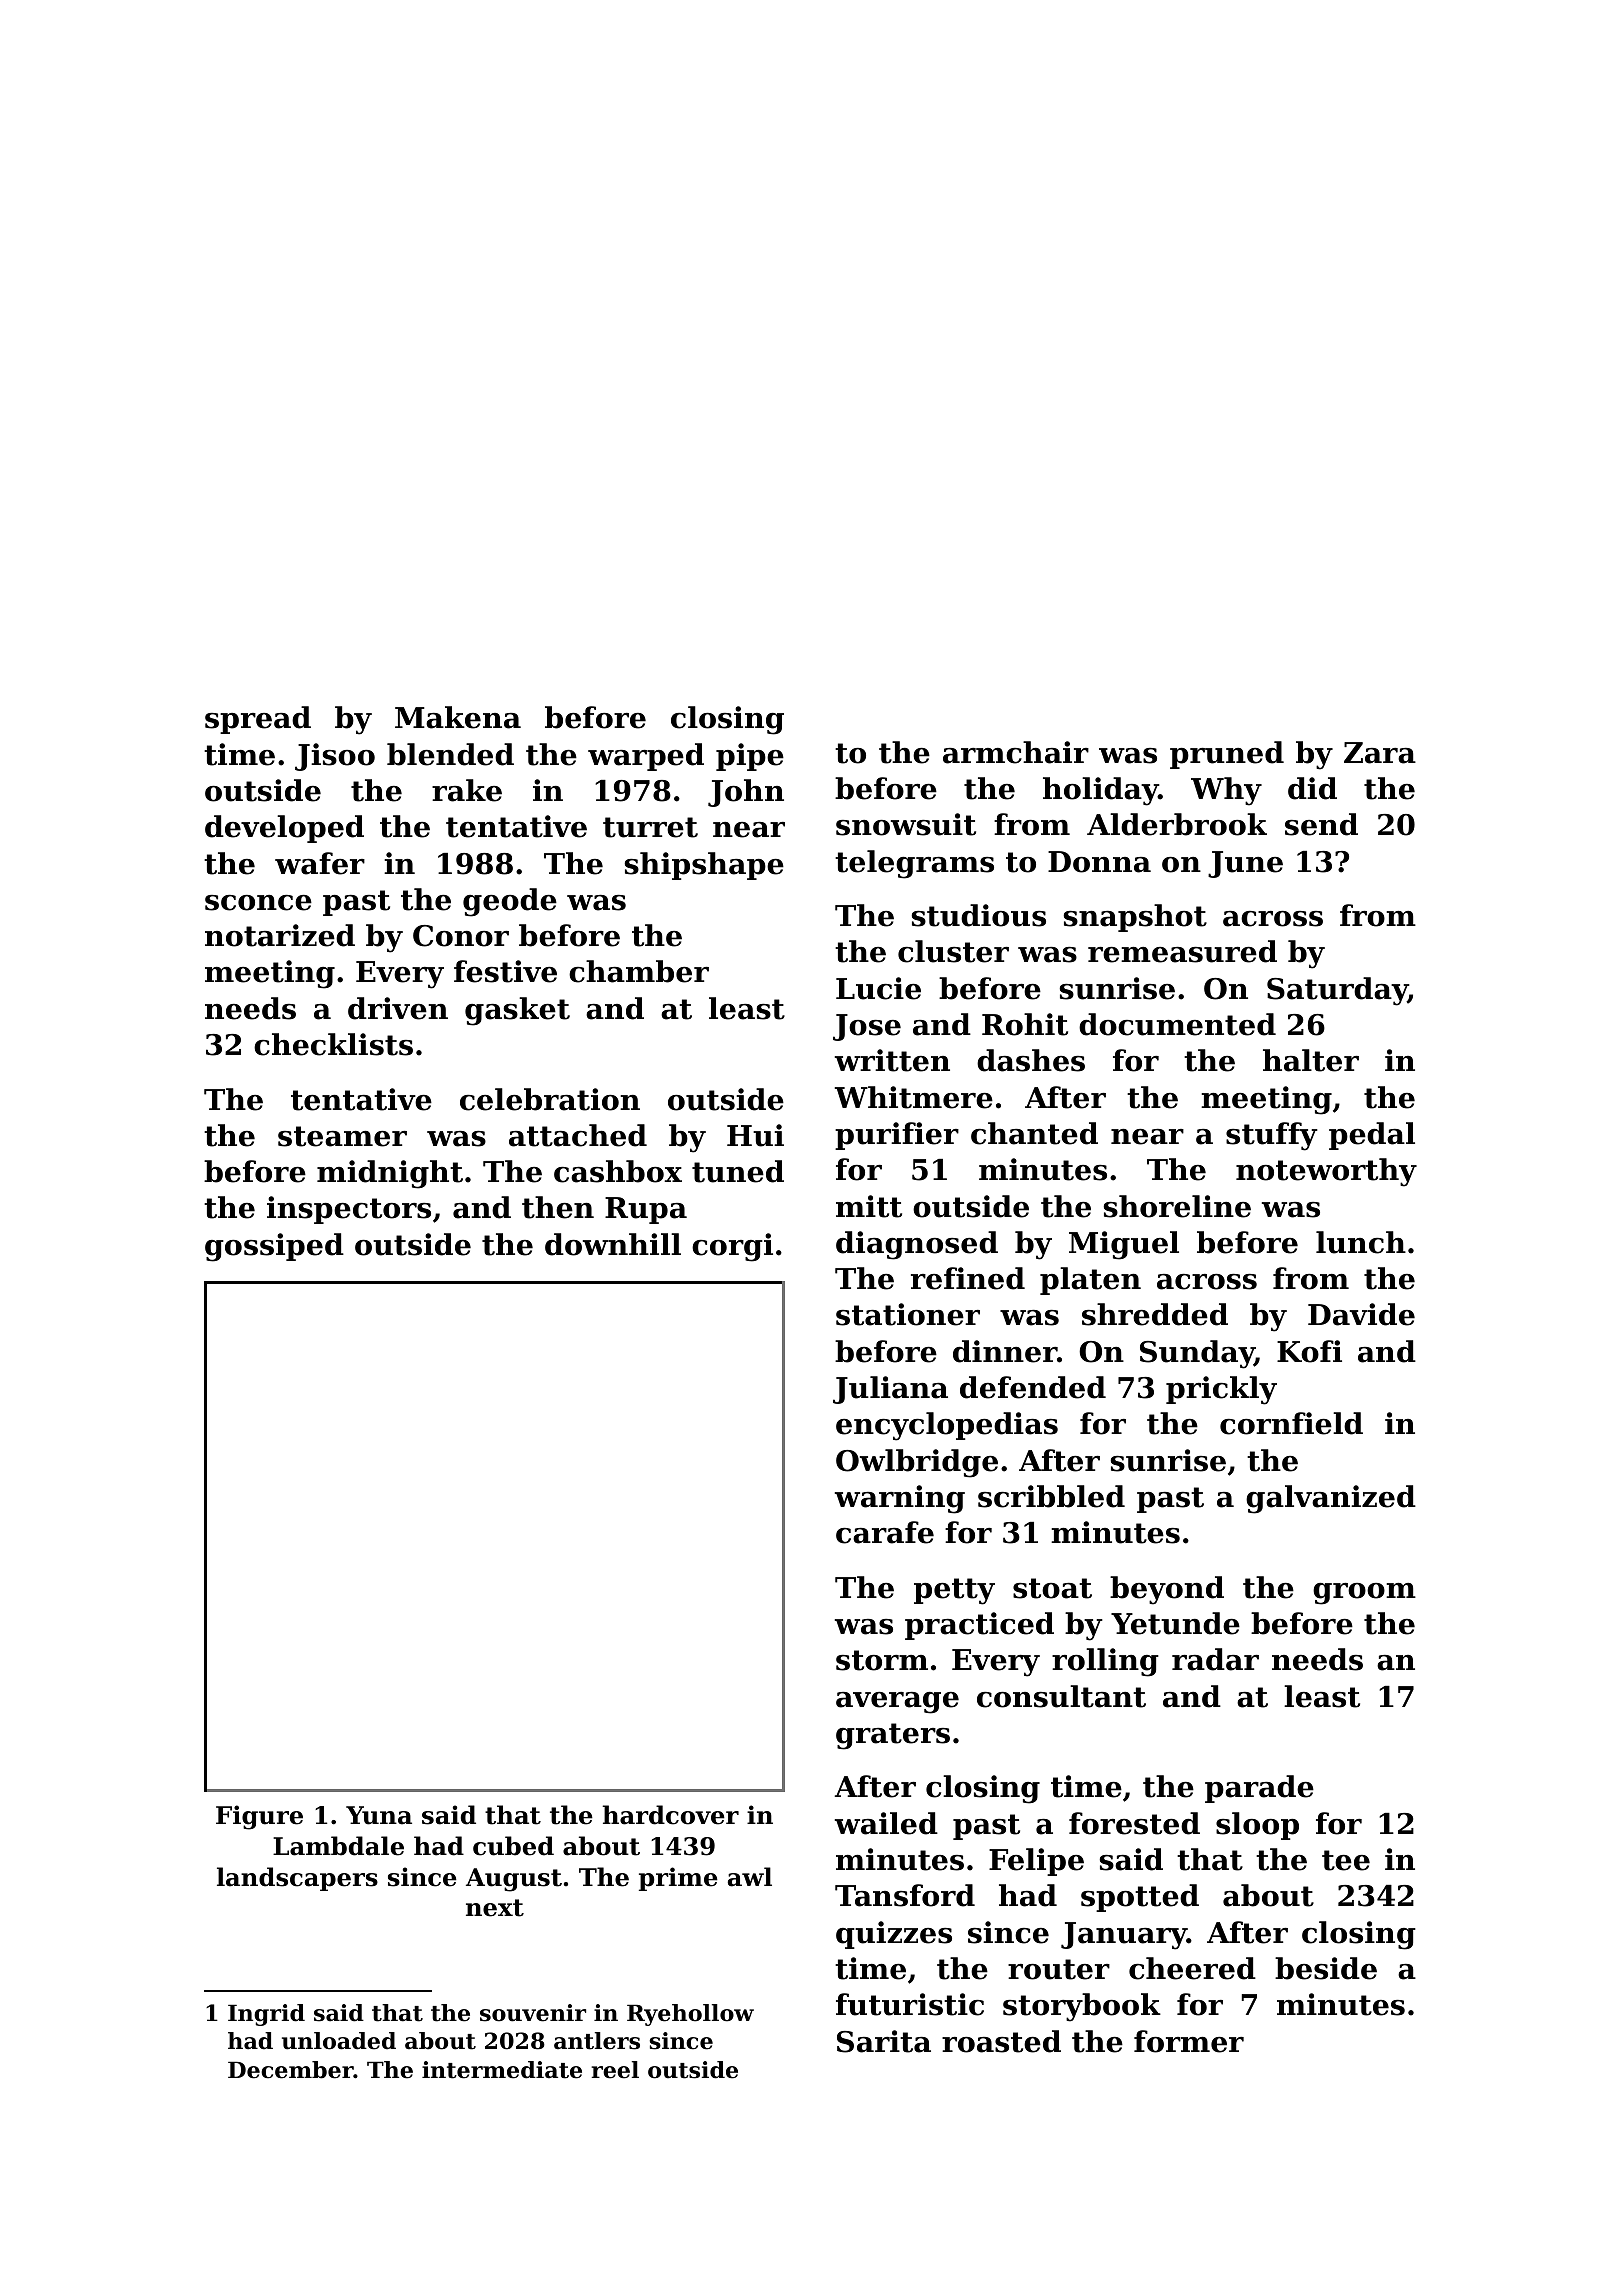 The image size is (1620, 2292). What do you see at coordinates (284, 829) in the page?
I see `developed` at bounding box center [284, 829].
